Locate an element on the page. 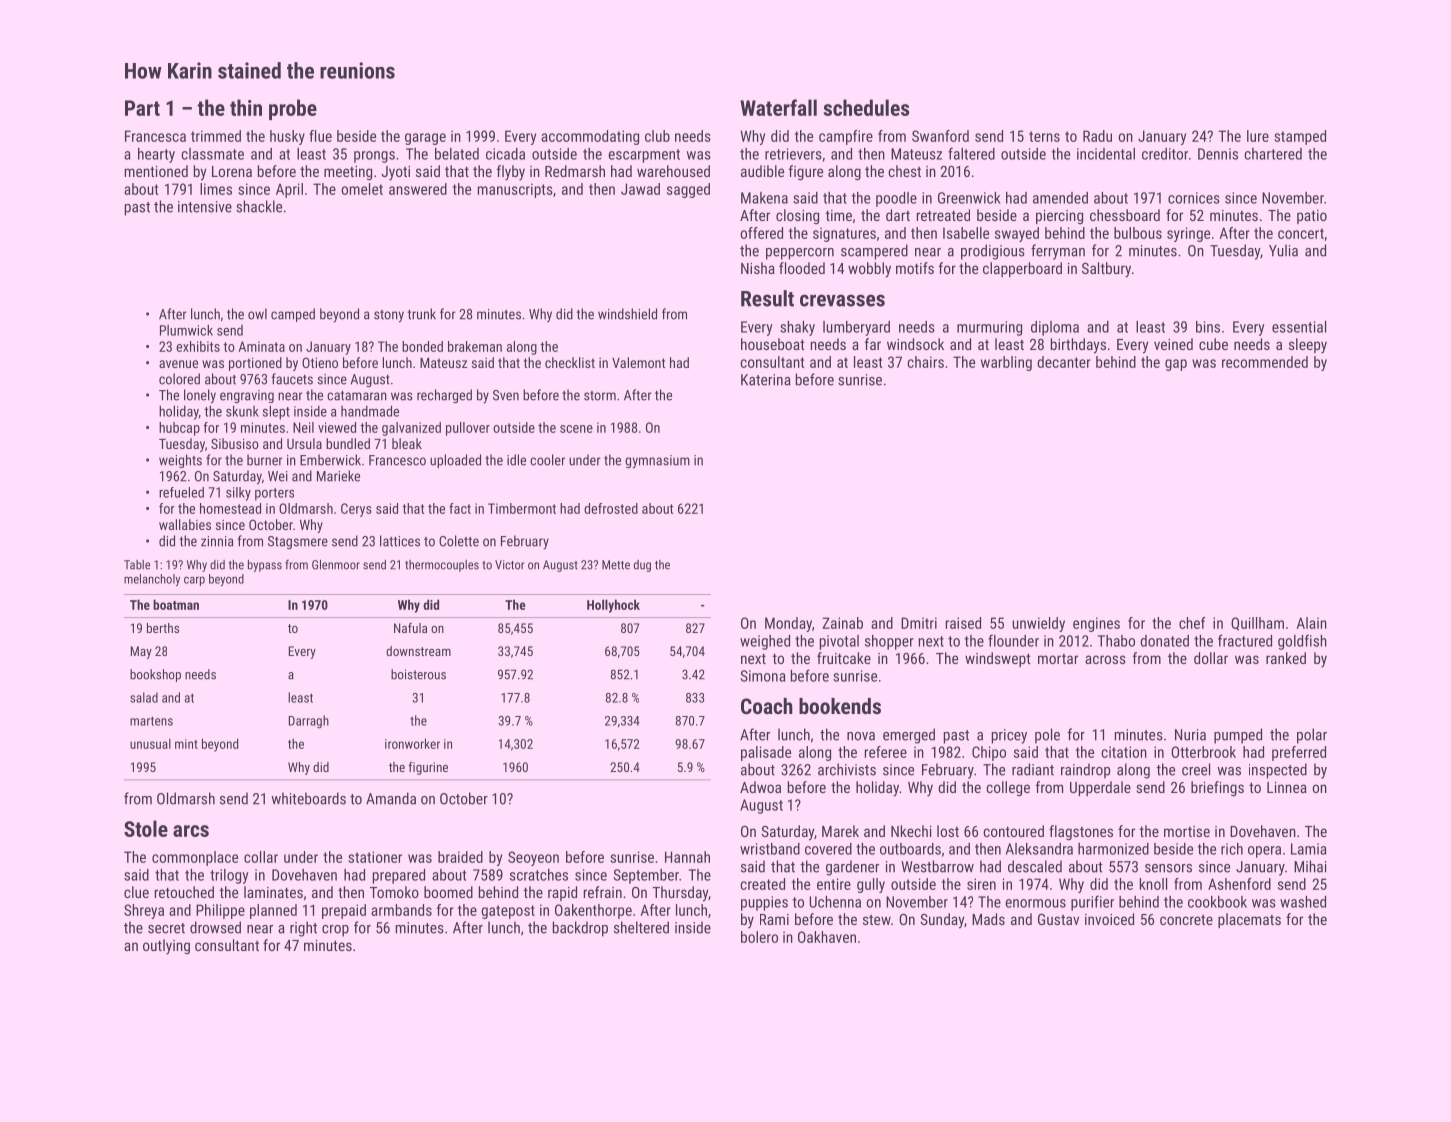 The height and width of the image is (1122, 1451). Jawad is located at coordinates (640, 189).
